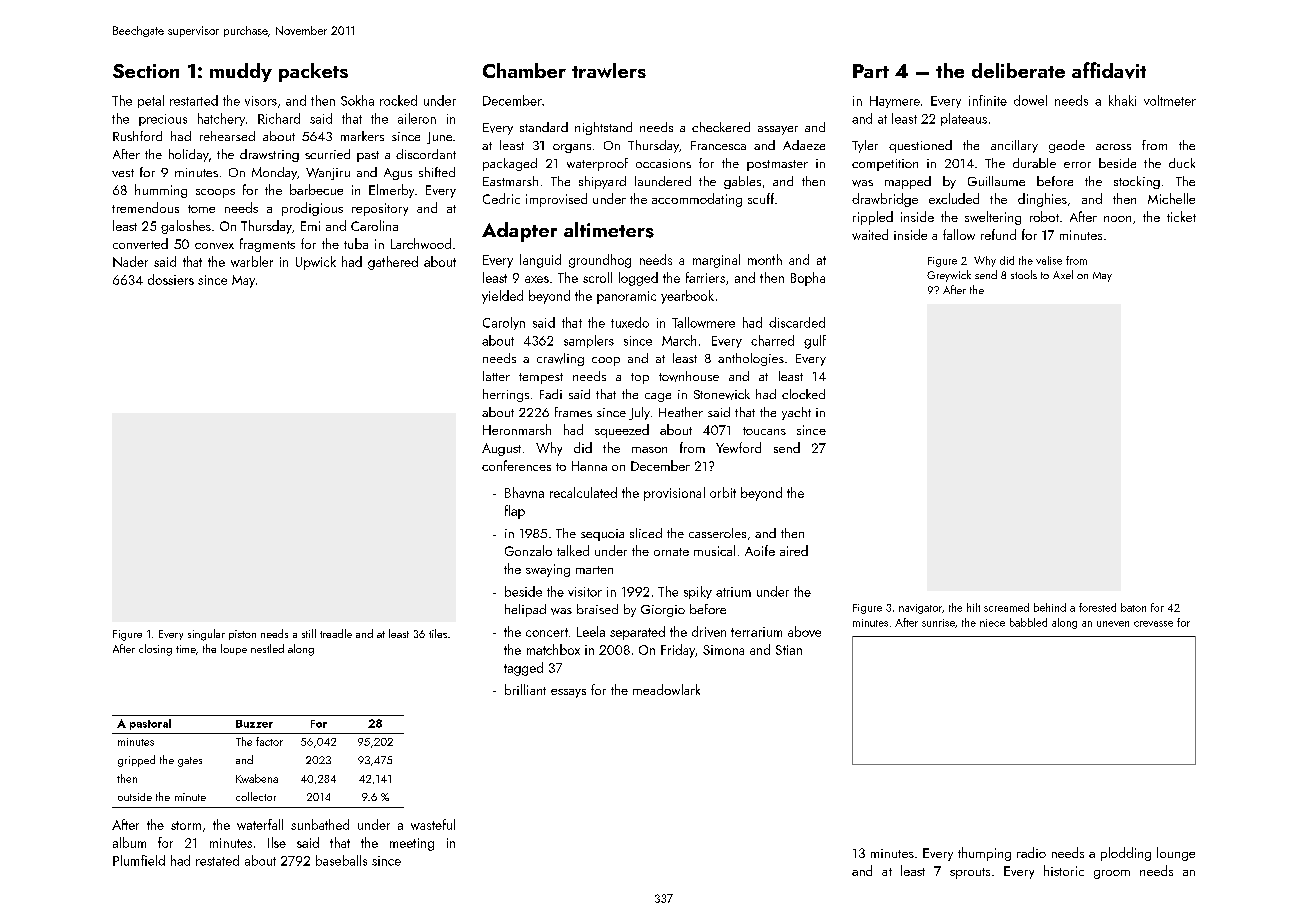 This screenshot has width=1308, height=924. Describe the element at coordinates (789, 650) in the screenshot. I see `Stian` at that location.
